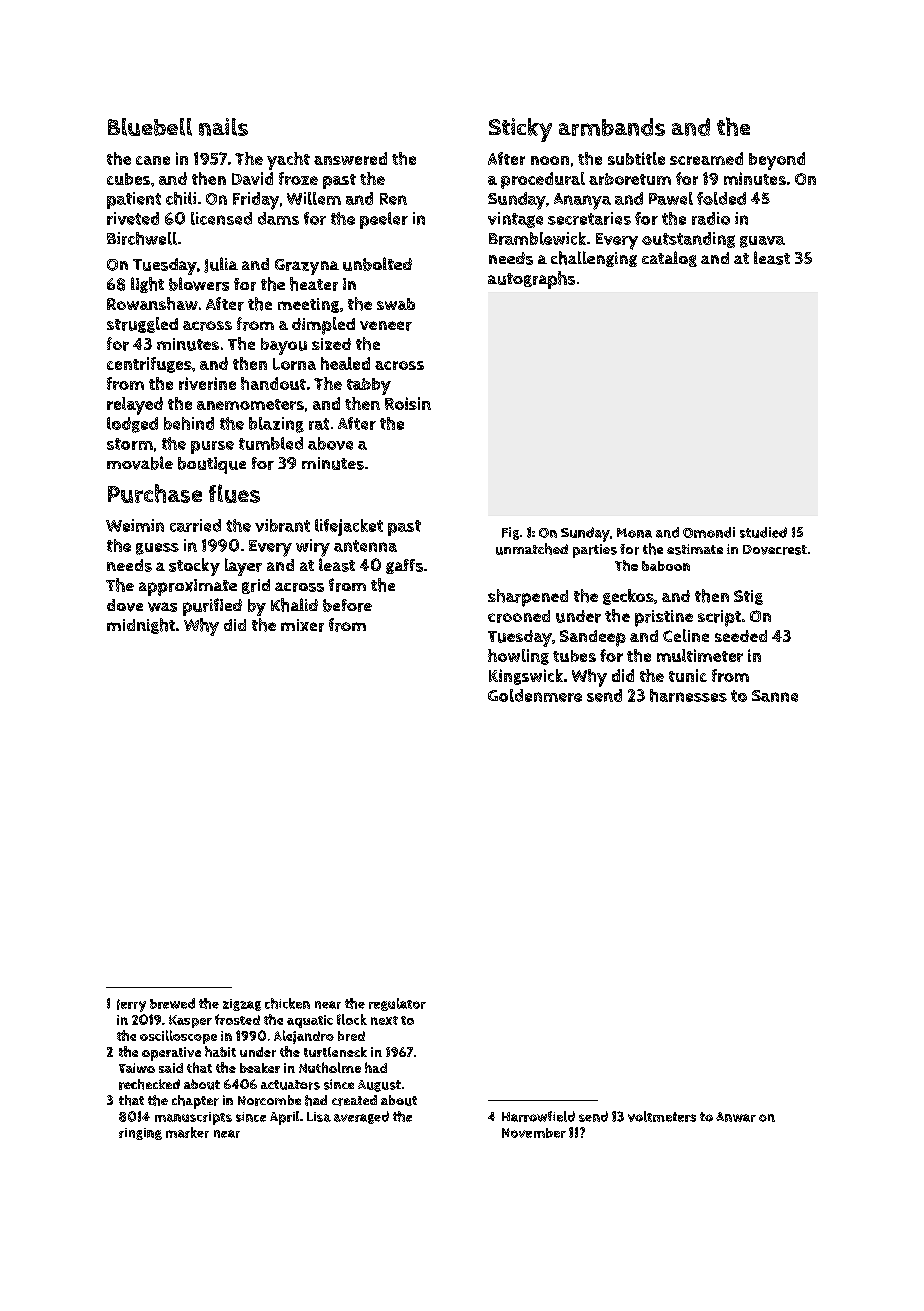 Image resolution: width=924 pixels, height=1311 pixels. Describe the element at coordinates (361, 1117) in the image. I see `averaged` at that location.
